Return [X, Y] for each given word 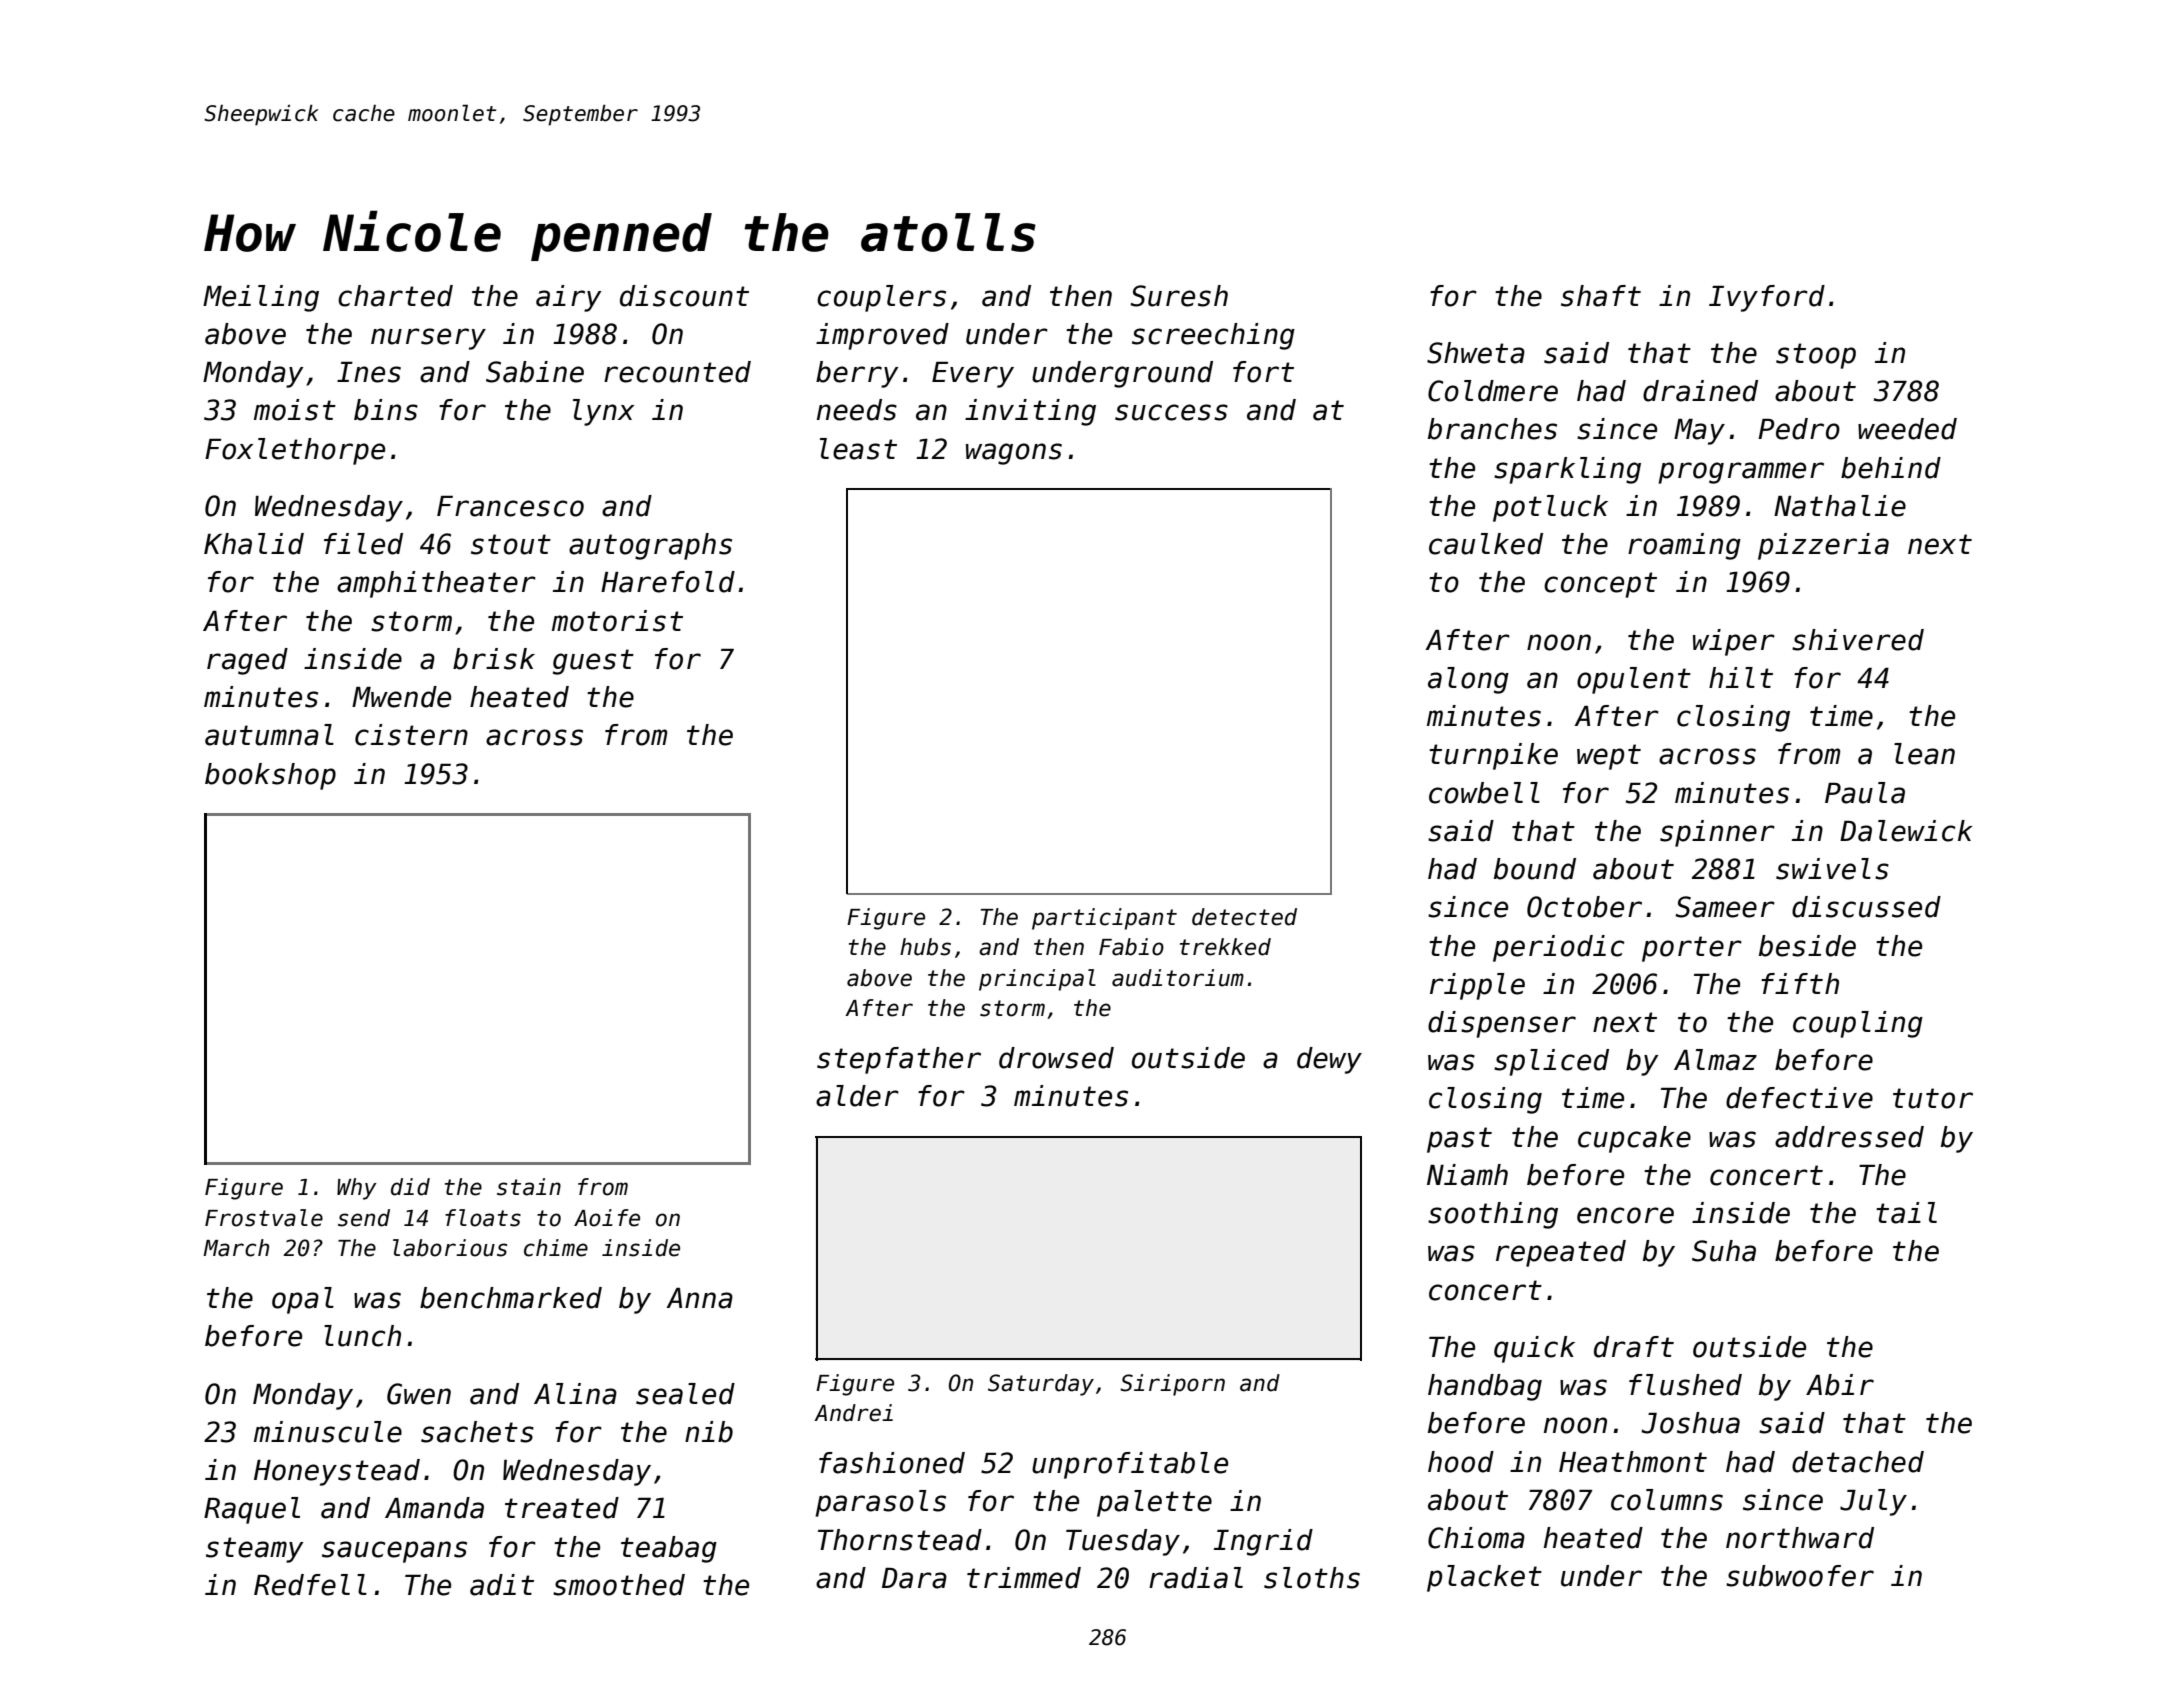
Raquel [252, 1510]
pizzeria [1823, 546]
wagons [1014, 454]
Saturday [1041, 1385]
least [858, 449]
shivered [1858, 640]
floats [483, 1218]
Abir [1840, 1385]
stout [511, 544]
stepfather [899, 1060]
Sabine [535, 372]
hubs [925, 947]
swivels [1832, 869]
